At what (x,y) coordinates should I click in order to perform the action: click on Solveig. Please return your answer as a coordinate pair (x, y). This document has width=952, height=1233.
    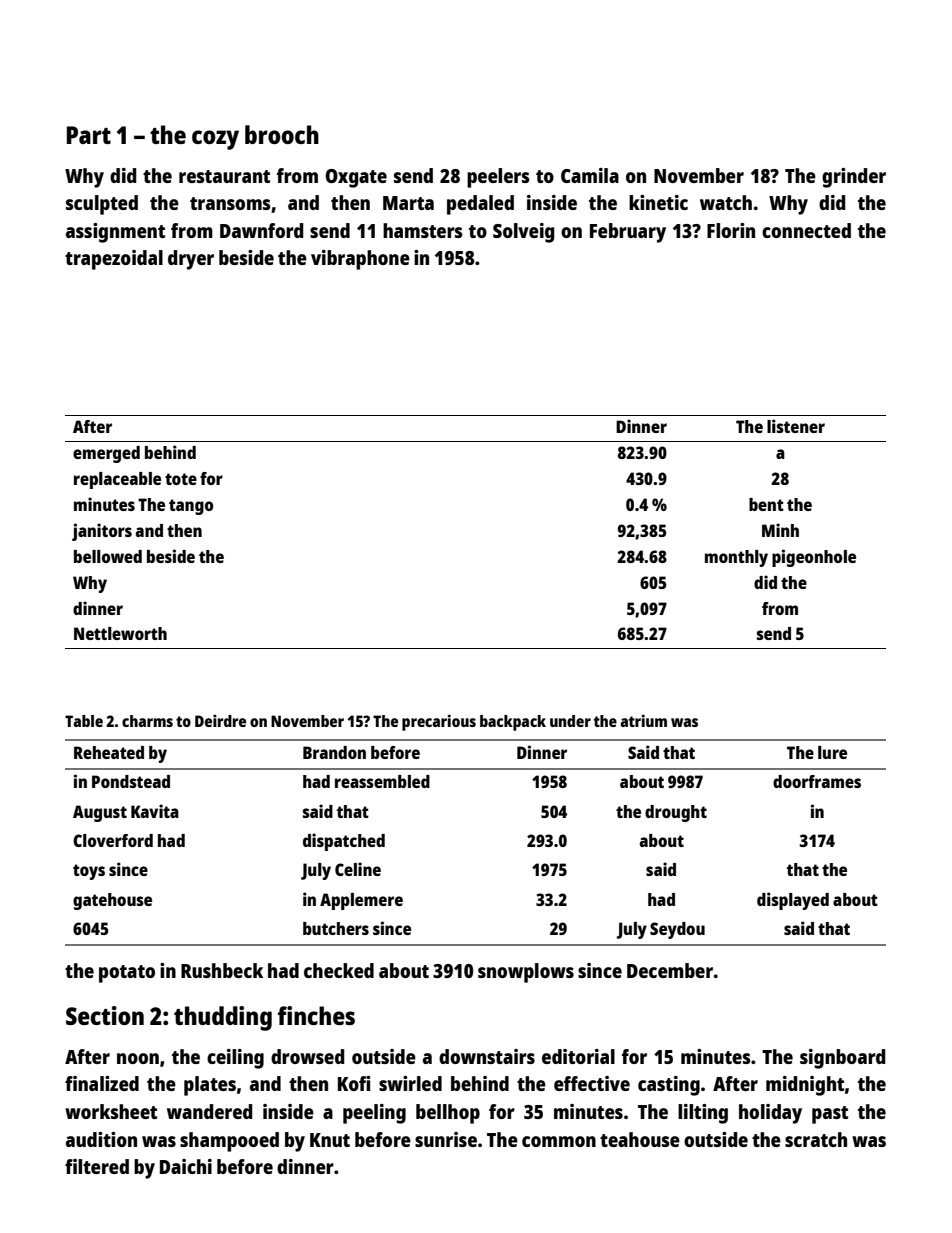
    Looking at the image, I should click on (523, 233).
